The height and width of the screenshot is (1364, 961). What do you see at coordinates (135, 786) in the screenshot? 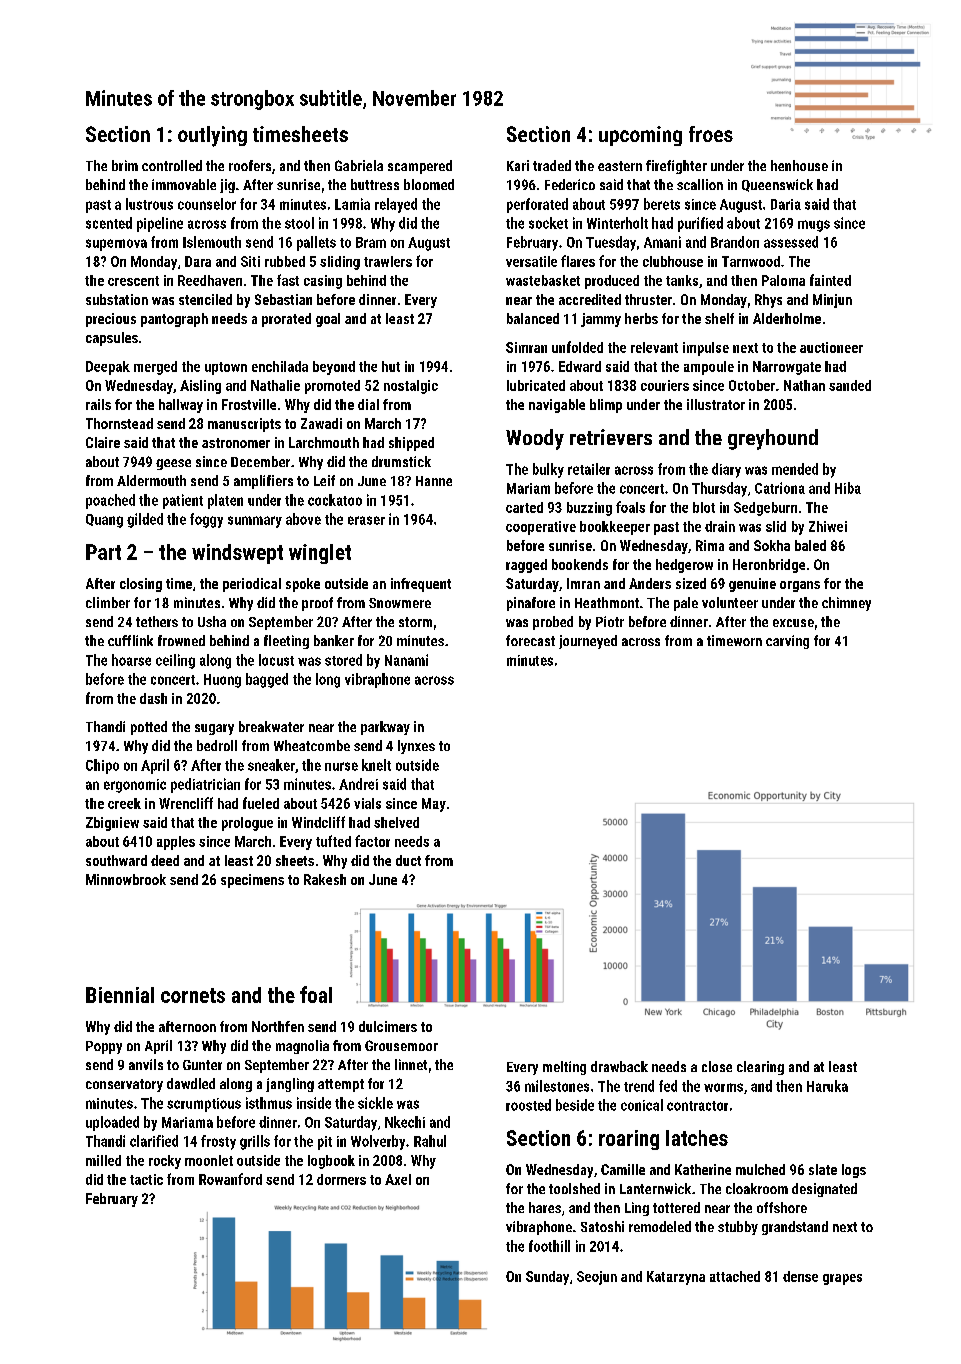
I see `ergonomic` at bounding box center [135, 786].
